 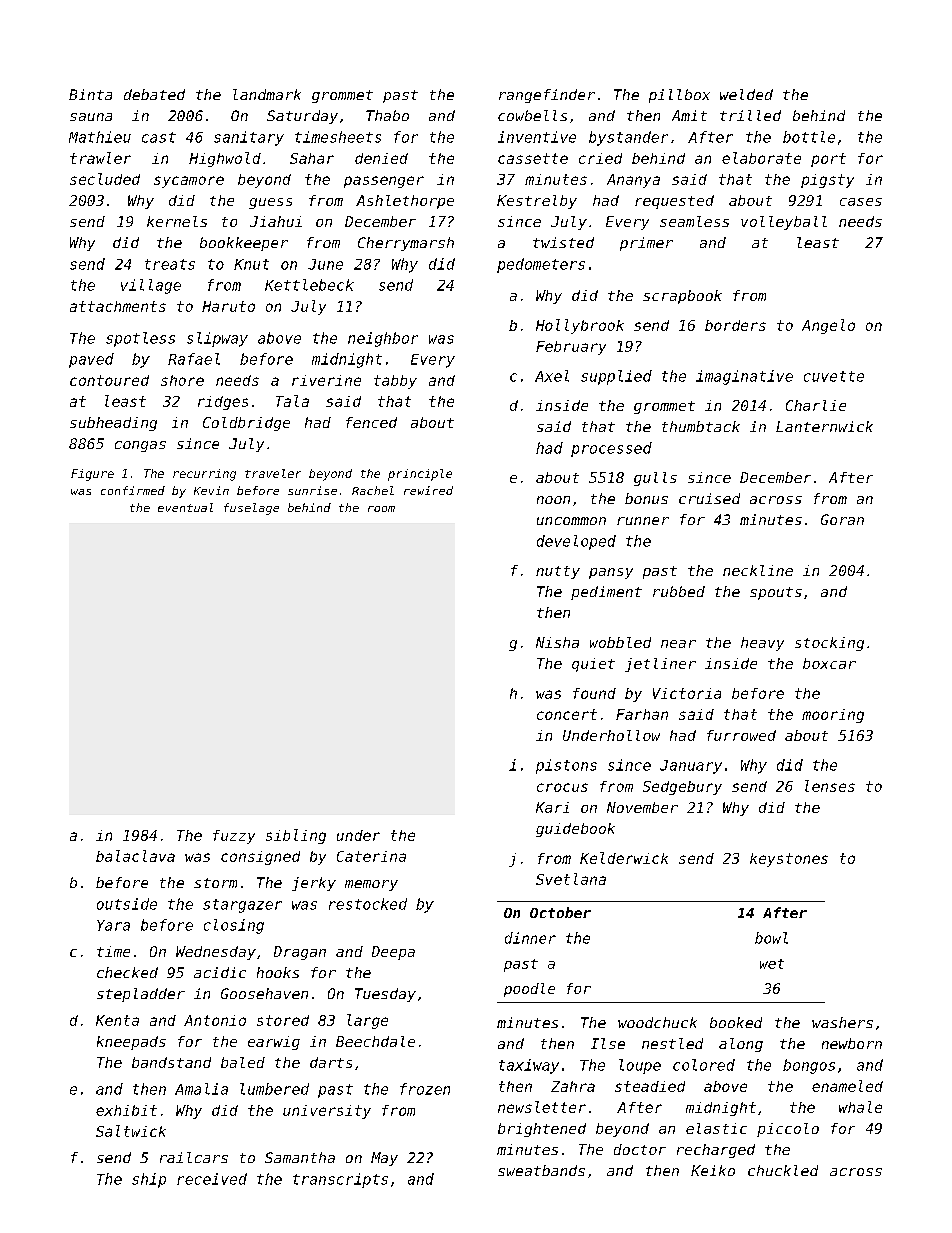 I want to click on Haruto, so click(x=228, y=306).
